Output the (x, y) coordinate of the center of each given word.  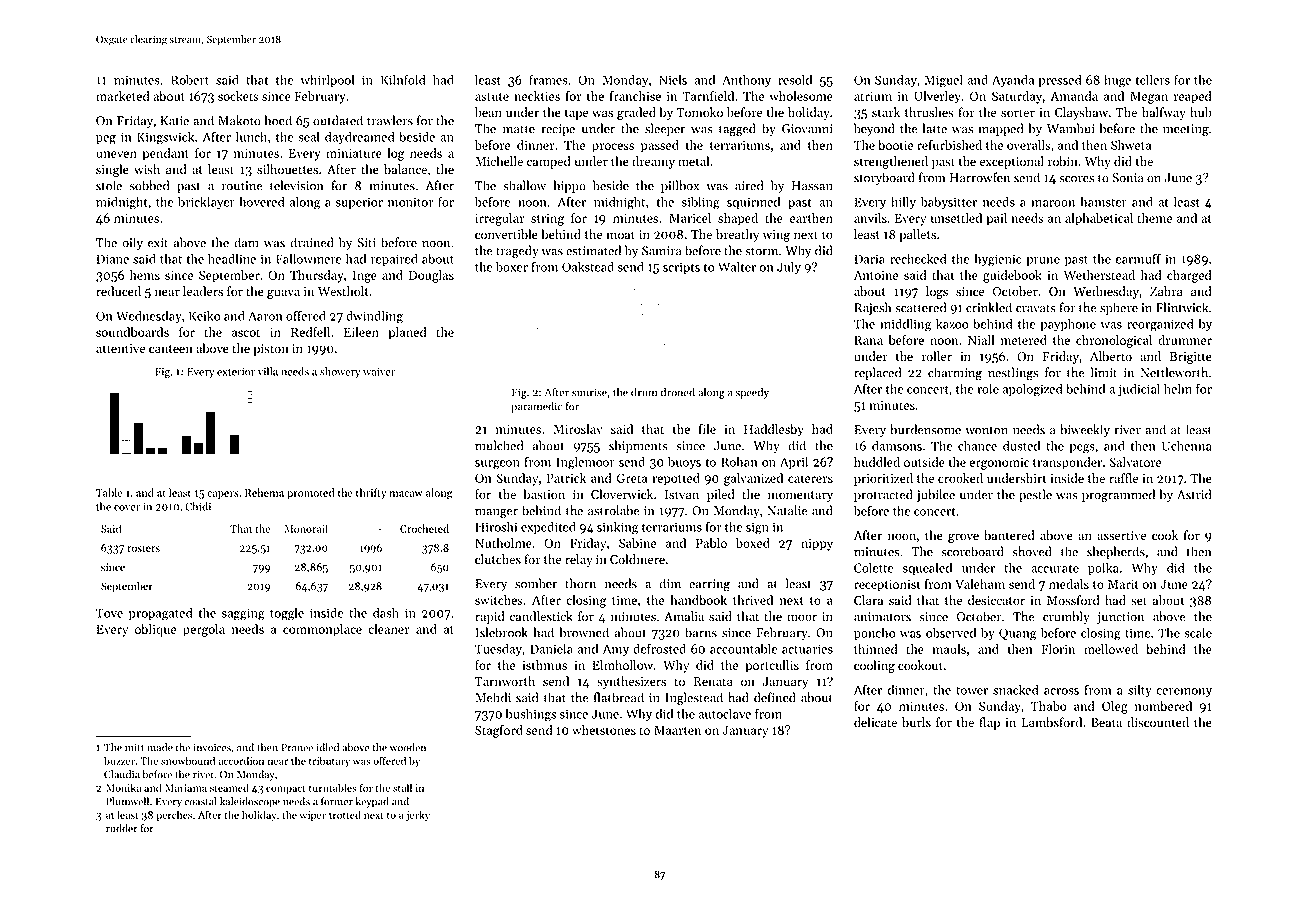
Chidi (198, 506)
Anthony (746, 81)
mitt (134, 748)
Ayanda (1013, 81)
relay (579, 560)
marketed (123, 96)
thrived (753, 600)
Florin (1058, 649)
